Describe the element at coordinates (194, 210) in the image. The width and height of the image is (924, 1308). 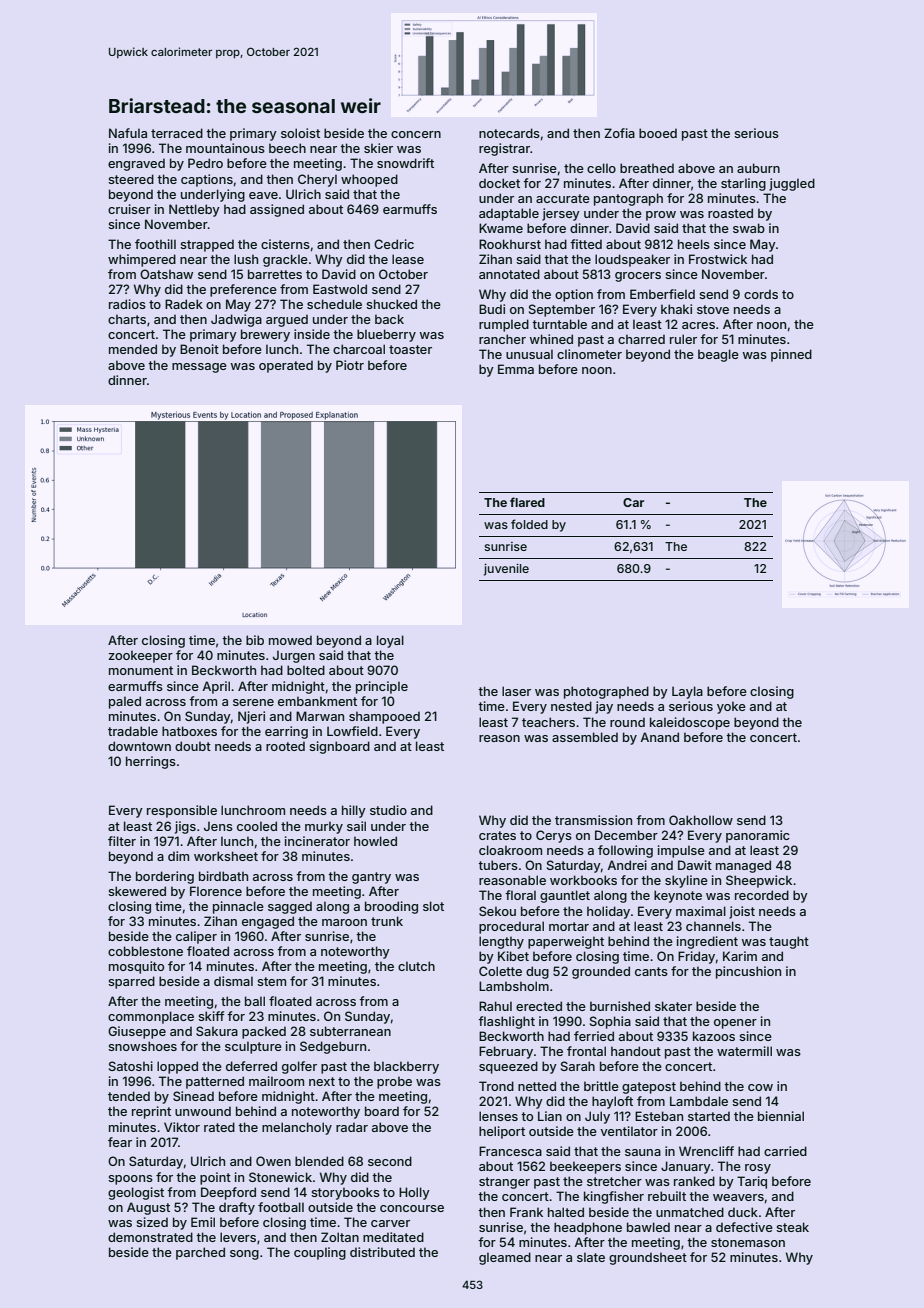
I see `Nettleby` at that location.
